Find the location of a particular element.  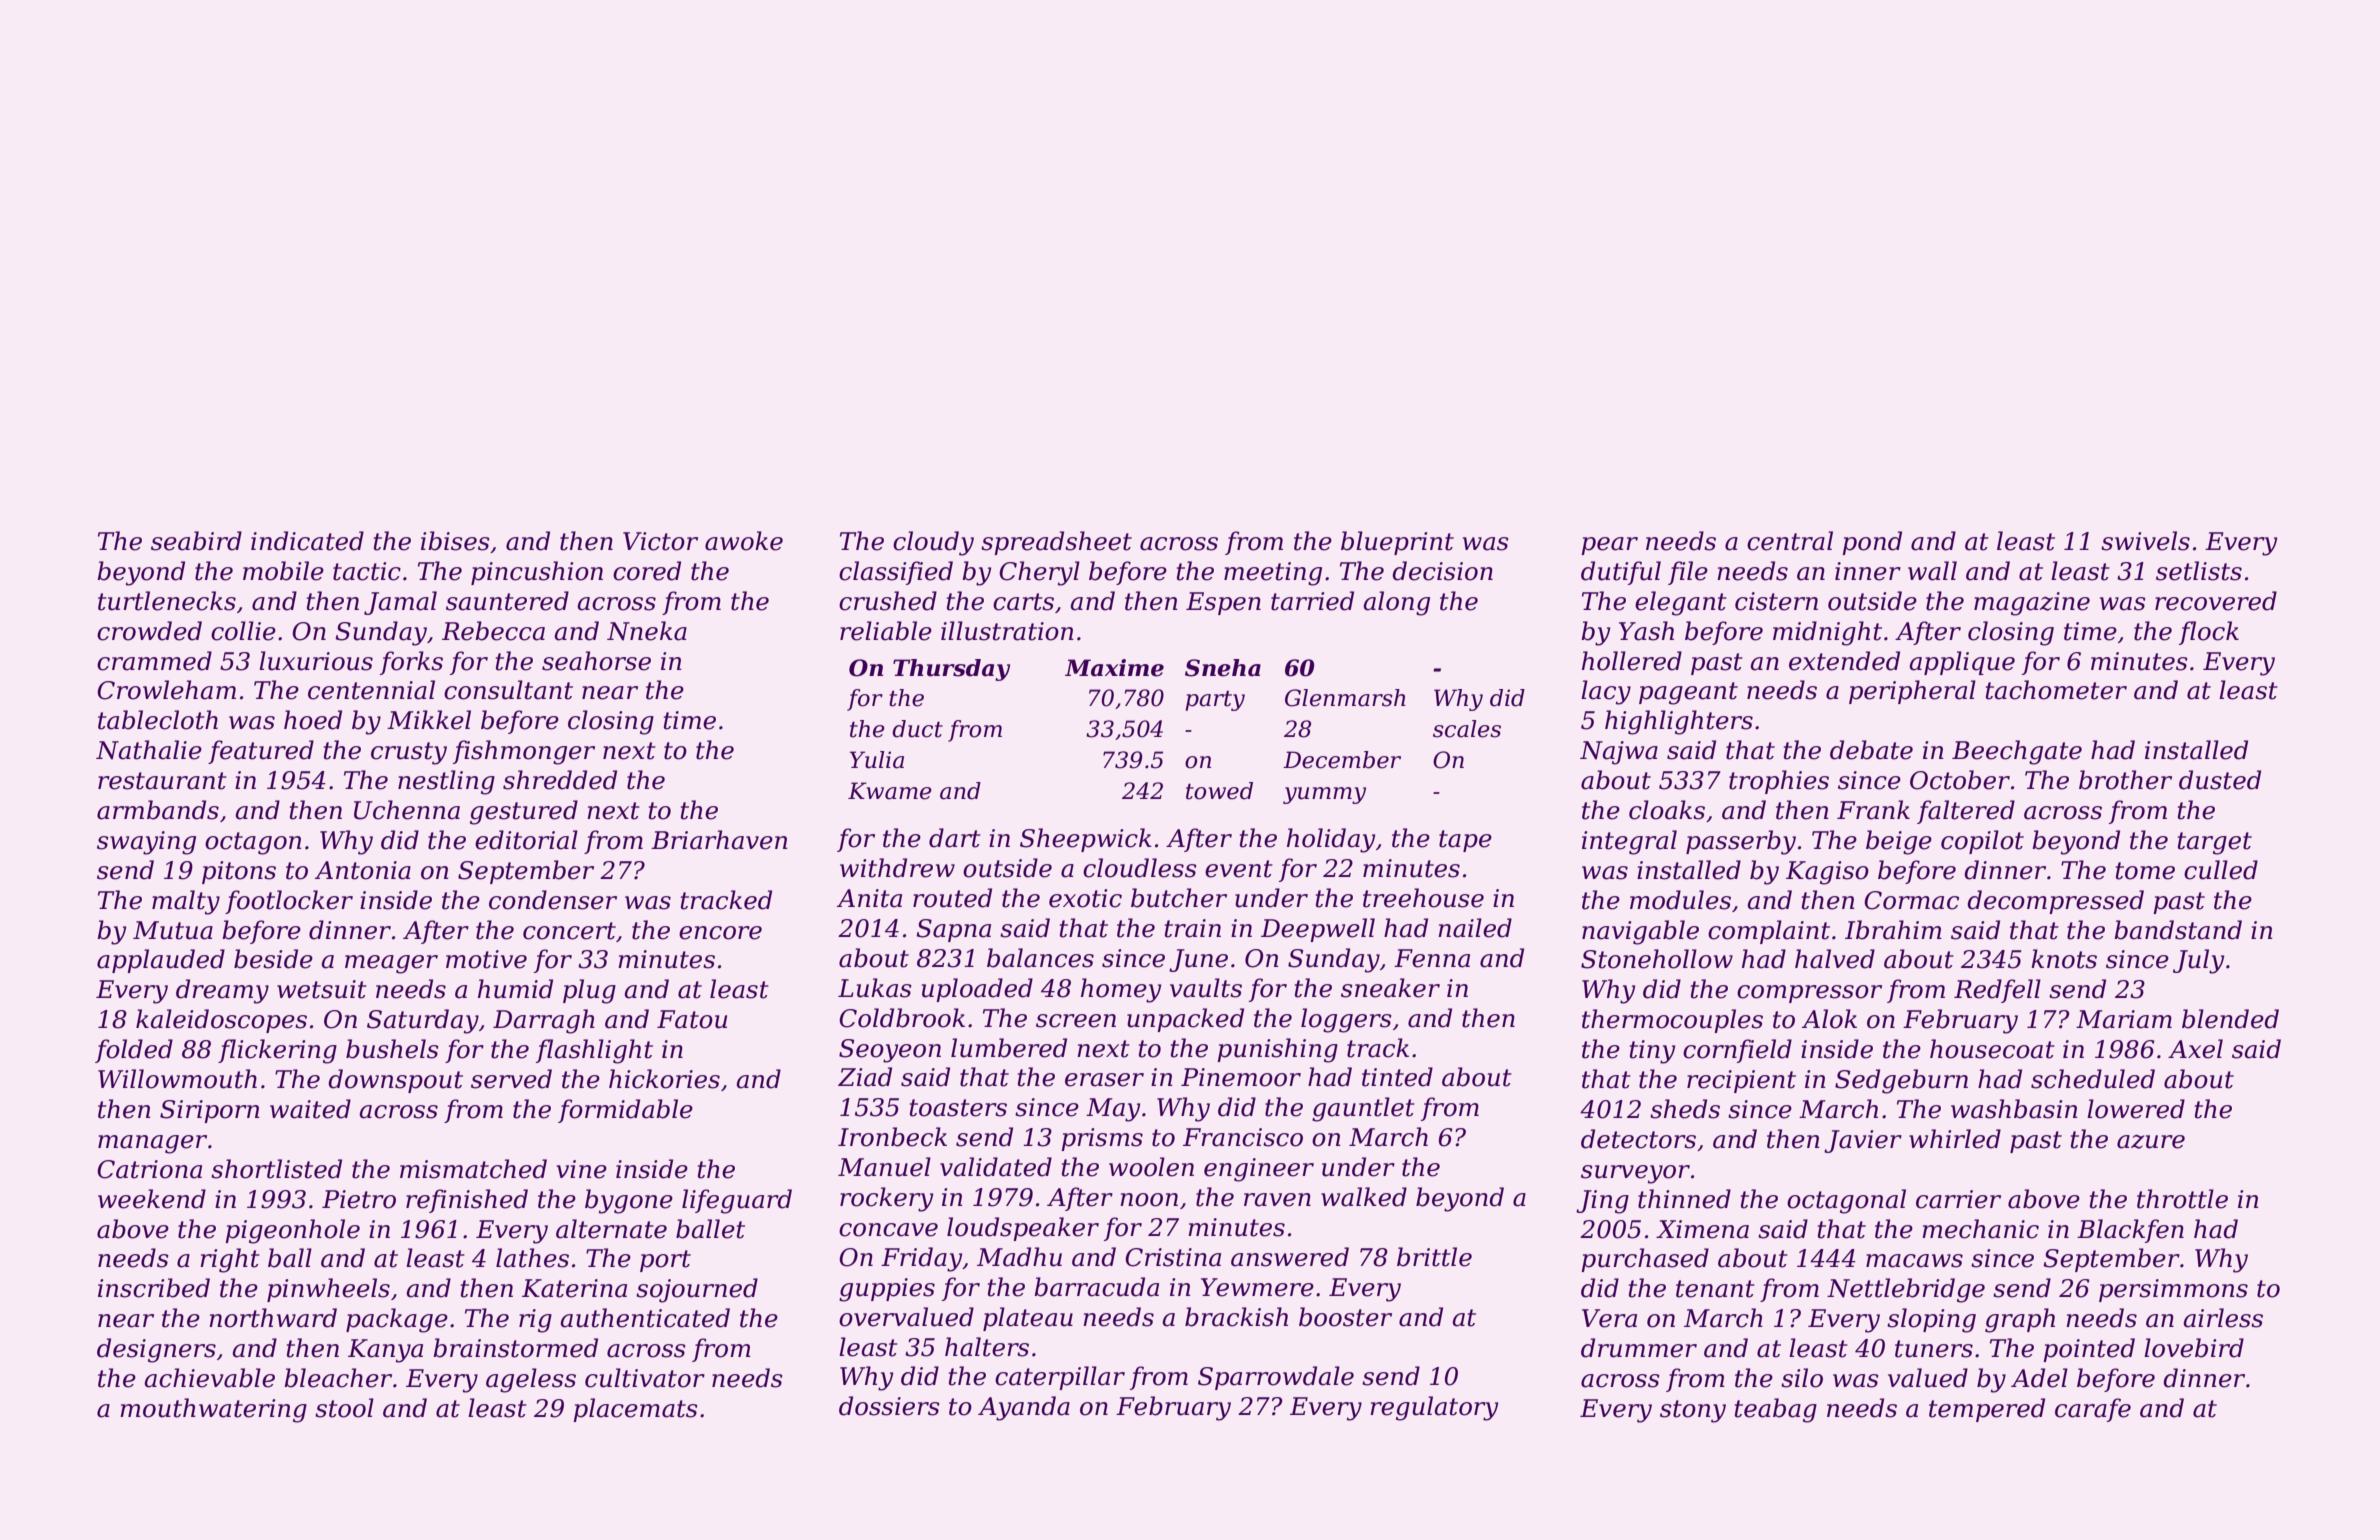

Redfell is located at coordinates (1997, 991).
